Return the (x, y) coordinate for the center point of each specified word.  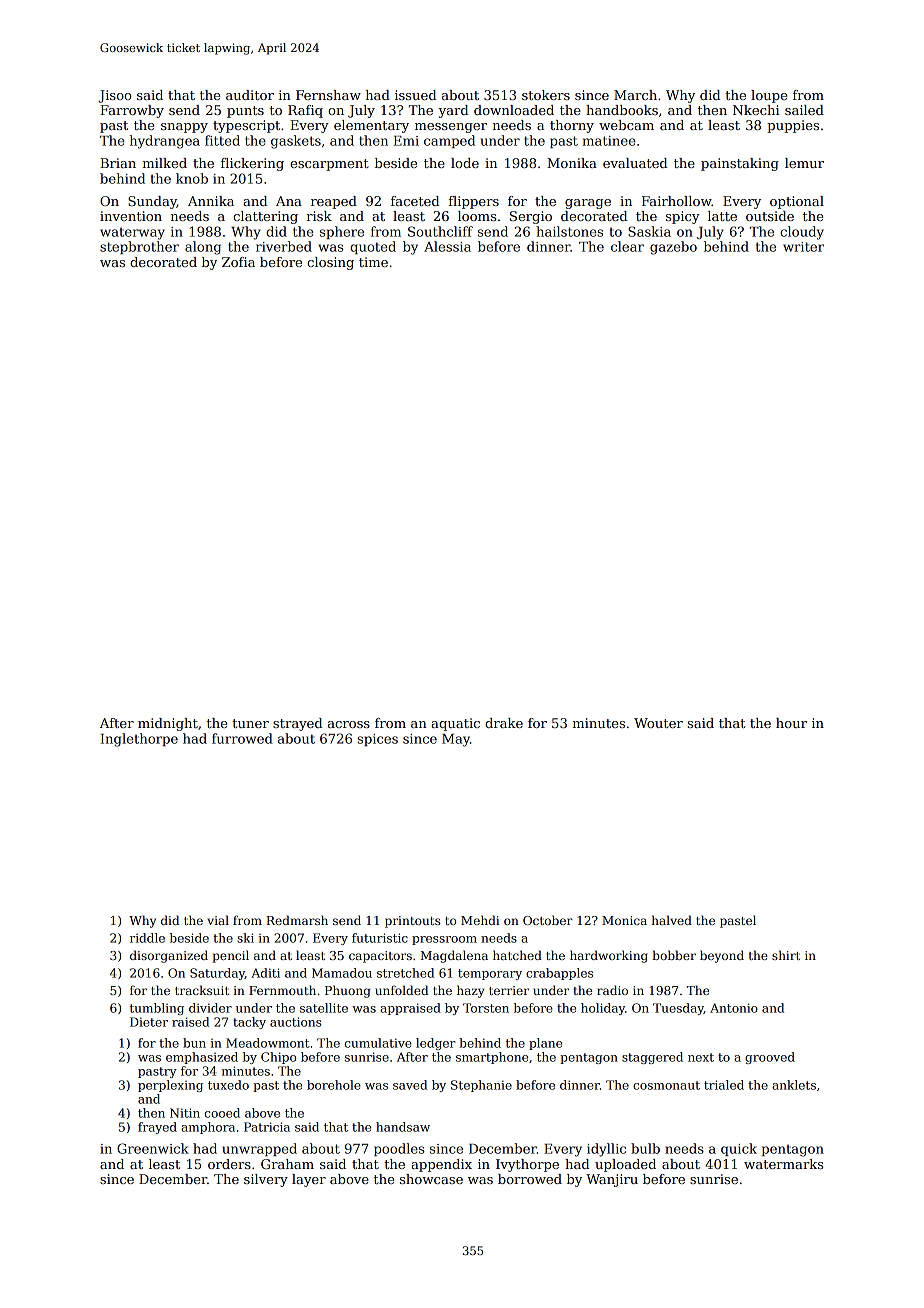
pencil (231, 956)
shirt (786, 955)
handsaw (403, 1127)
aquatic (455, 724)
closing (330, 263)
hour (791, 723)
